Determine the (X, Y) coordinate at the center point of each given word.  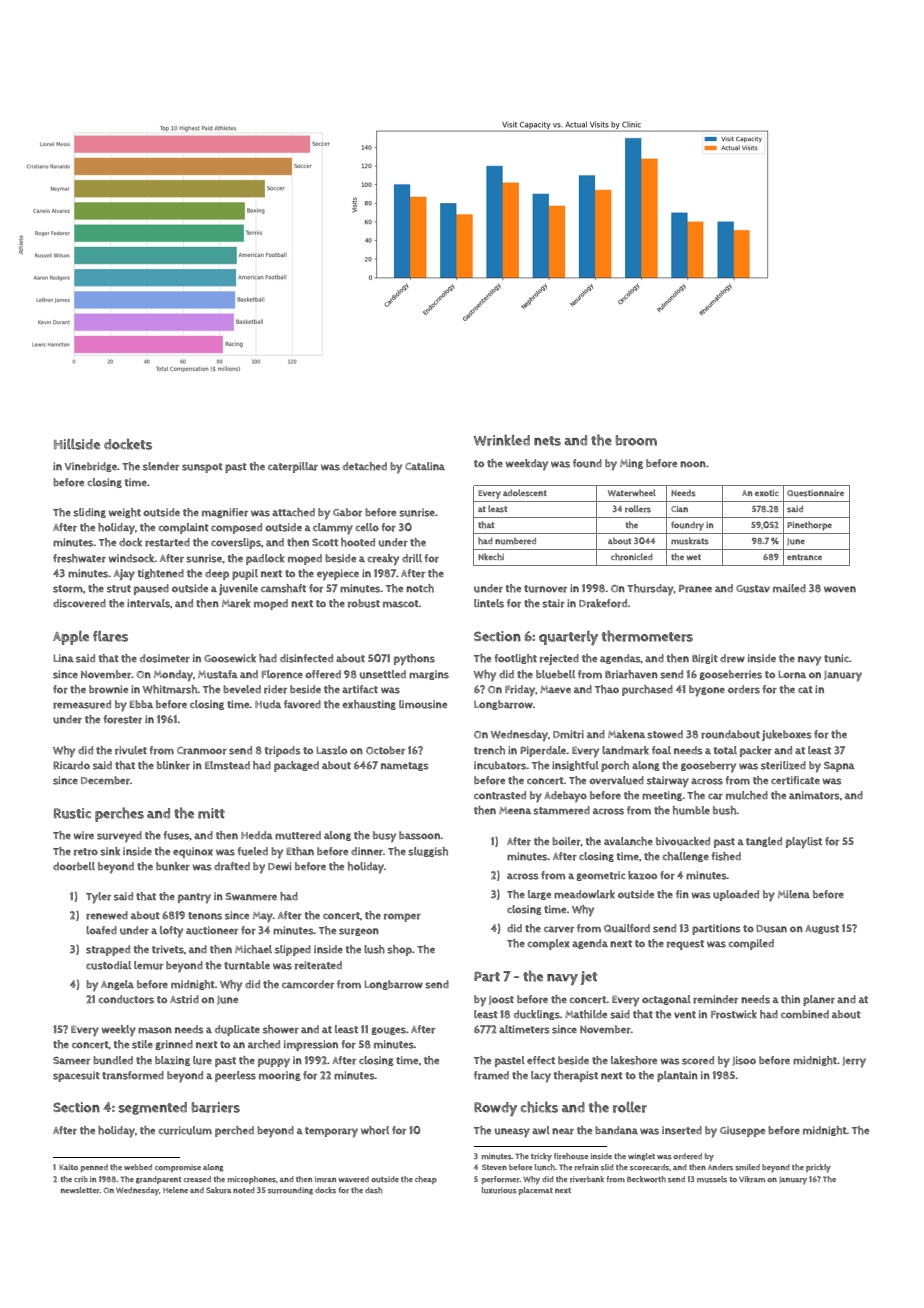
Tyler (98, 898)
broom (636, 440)
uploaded (736, 895)
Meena (515, 810)
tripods (283, 751)
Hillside (77, 444)
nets (547, 441)
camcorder (308, 984)
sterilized (783, 765)
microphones (252, 1180)
